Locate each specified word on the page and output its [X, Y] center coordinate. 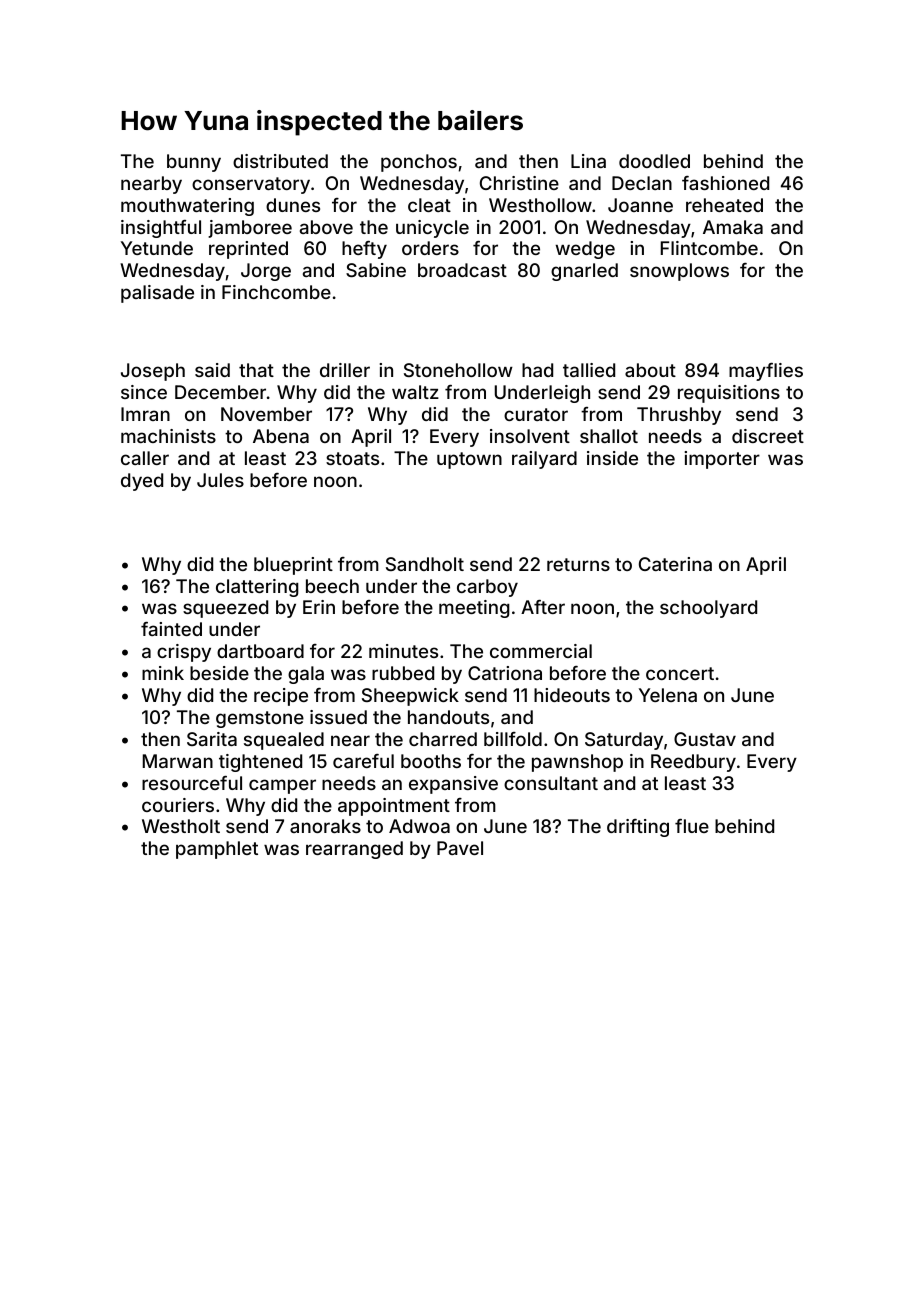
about [650, 370]
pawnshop [577, 763]
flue [692, 826]
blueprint [293, 566]
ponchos [419, 163]
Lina [588, 161]
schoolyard [708, 609]
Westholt [181, 826]
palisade [157, 294]
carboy [487, 588]
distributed [280, 161]
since [144, 392]
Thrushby [679, 416]
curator [536, 414]
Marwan [178, 761]
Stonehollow [458, 370]
